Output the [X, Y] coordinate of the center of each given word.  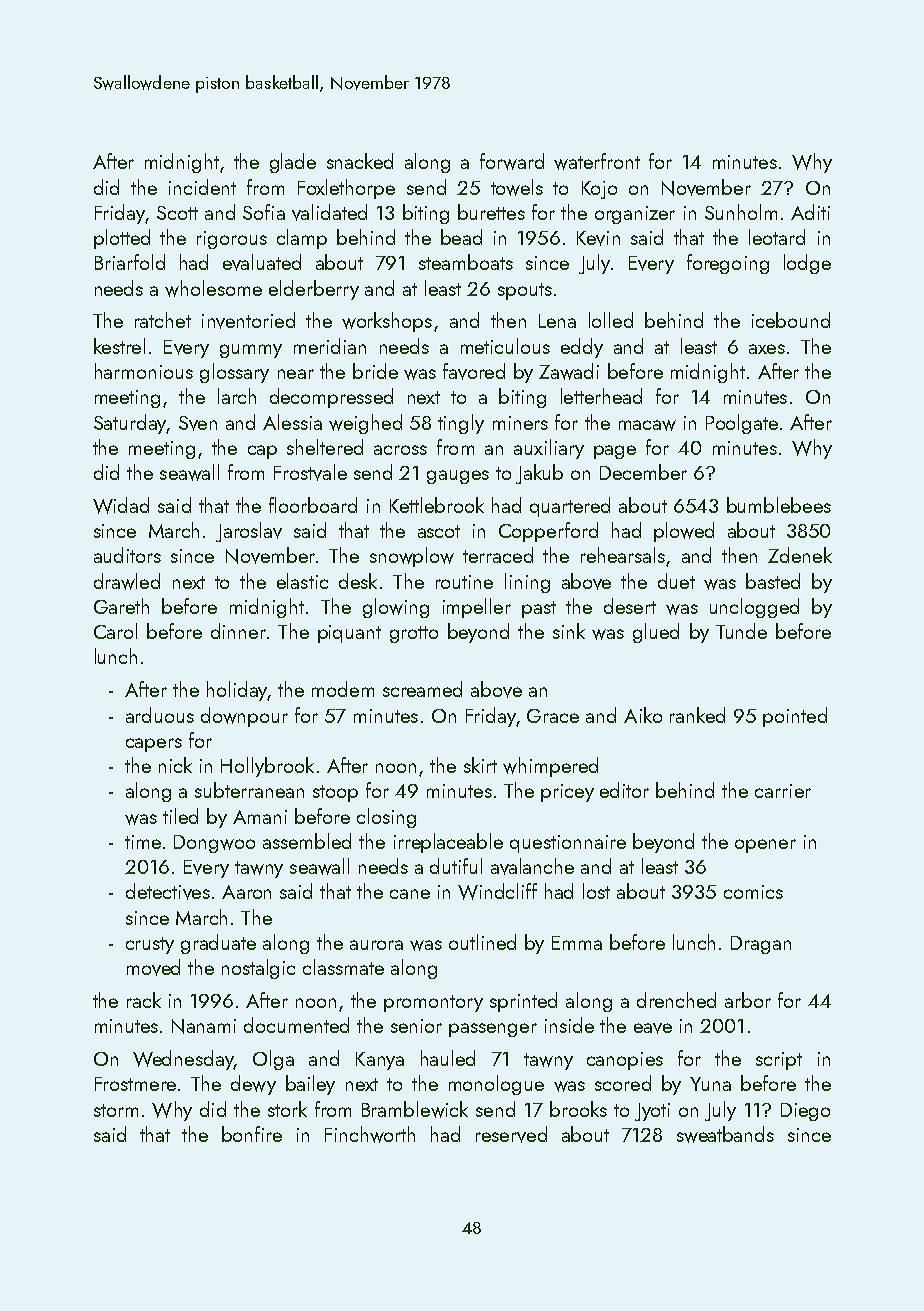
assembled [307, 841]
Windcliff [497, 891]
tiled [180, 816]
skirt [480, 765]
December [643, 472]
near [296, 374]
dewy [253, 1085]
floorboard [313, 505]
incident [202, 187]
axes [767, 349]
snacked [360, 161]
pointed [795, 717]
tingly [461, 424]
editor [624, 790]
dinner [238, 631]
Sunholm [741, 212]
